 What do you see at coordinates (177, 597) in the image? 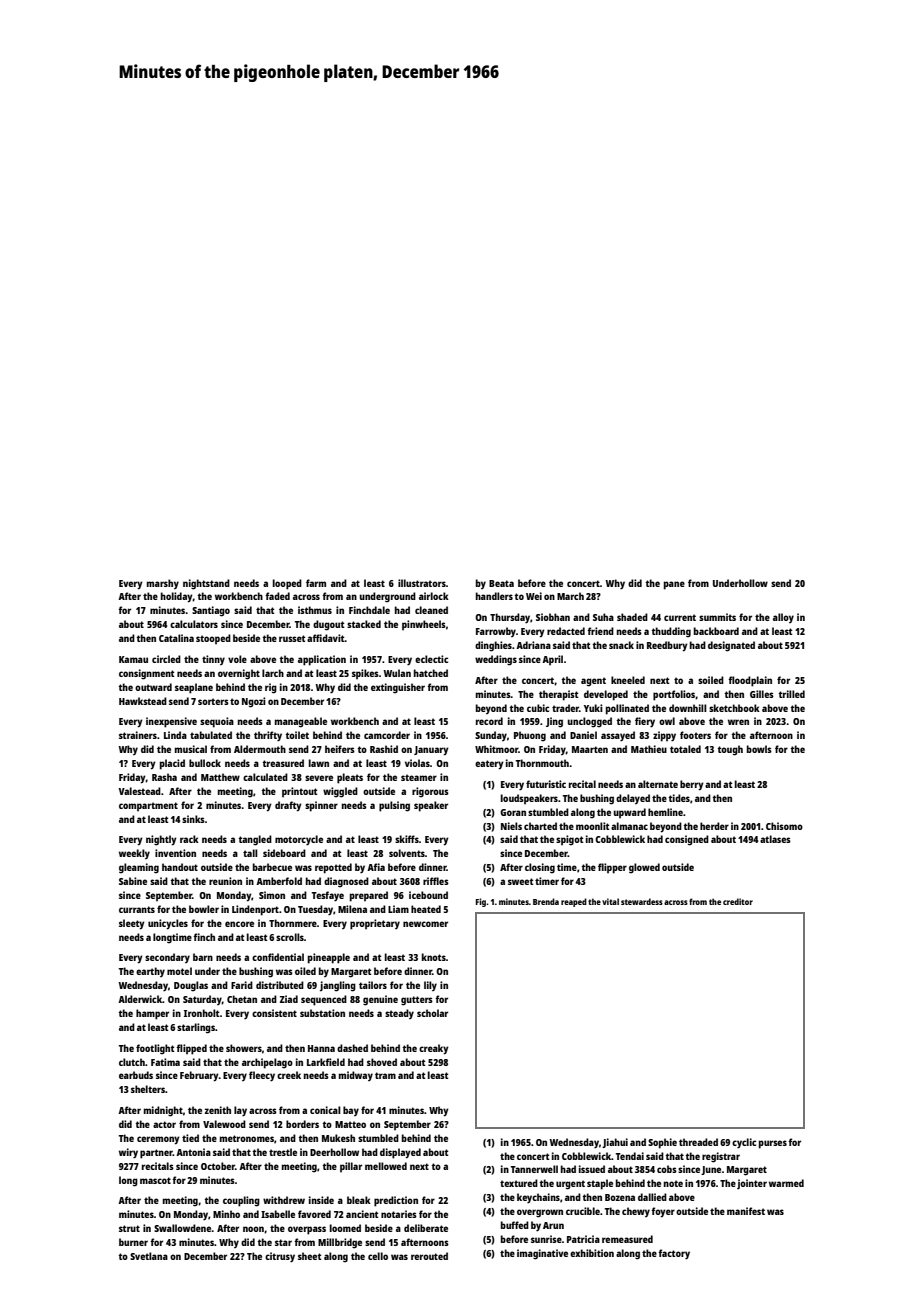
I see `holiday` at bounding box center [177, 597].
